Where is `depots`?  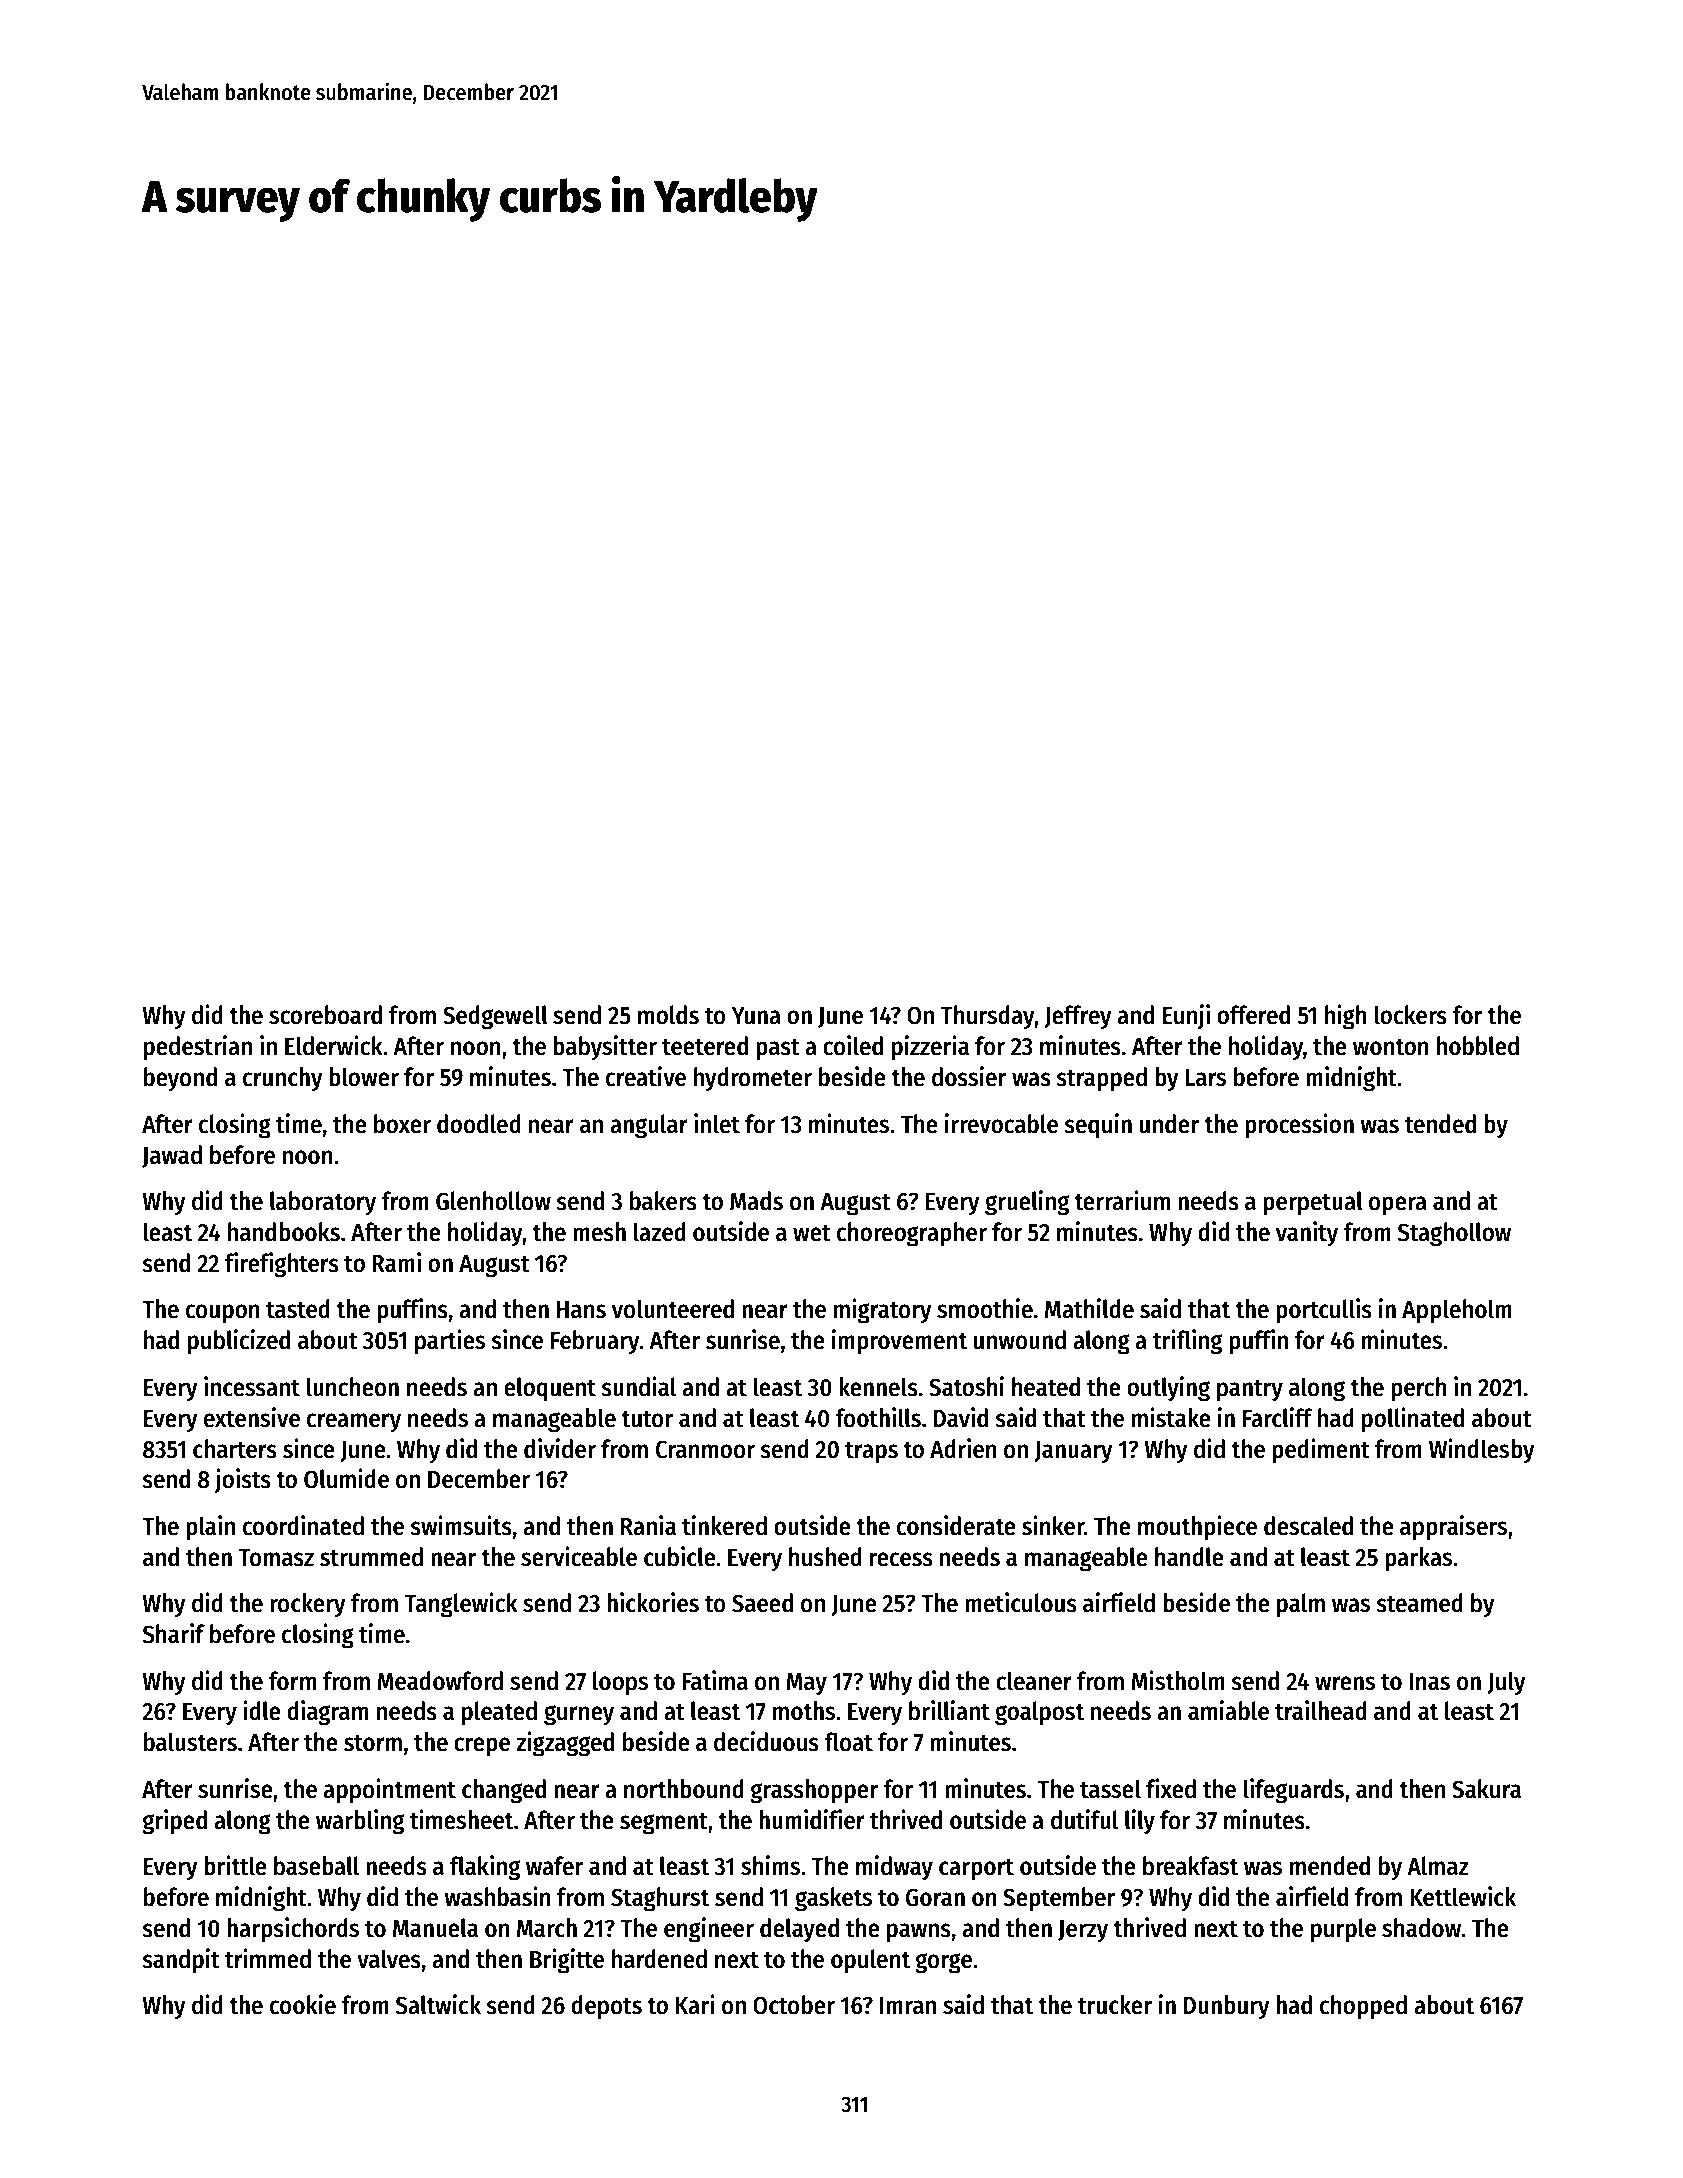
depots is located at coordinates (606, 2007).
